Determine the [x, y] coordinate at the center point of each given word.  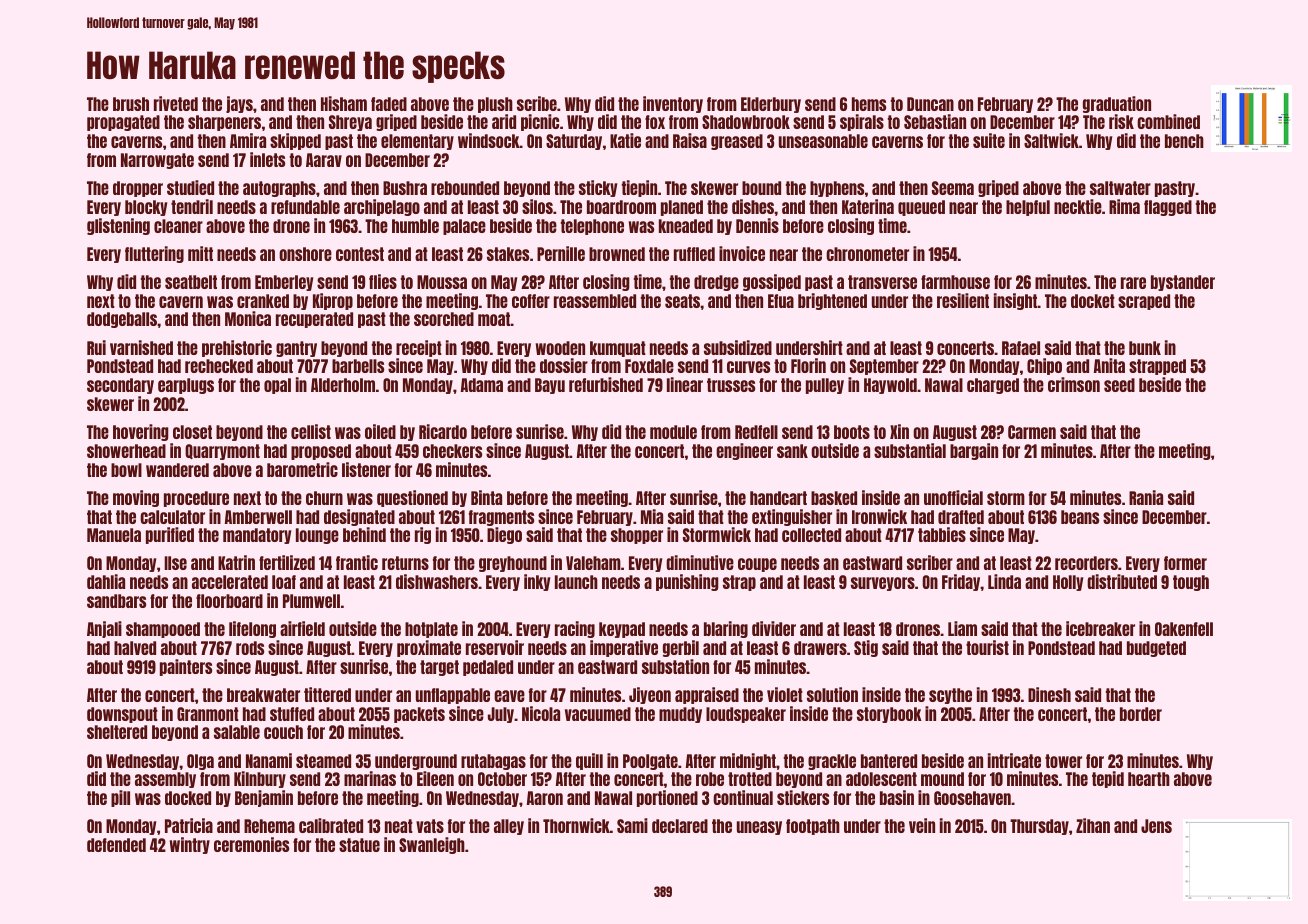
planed [682, 208]
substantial [910, 450]
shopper [637, 536]
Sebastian [935, 121]
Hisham [344, 103]
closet [192, 432]
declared [680, 826]
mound [942, 779]
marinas [370, 778]
